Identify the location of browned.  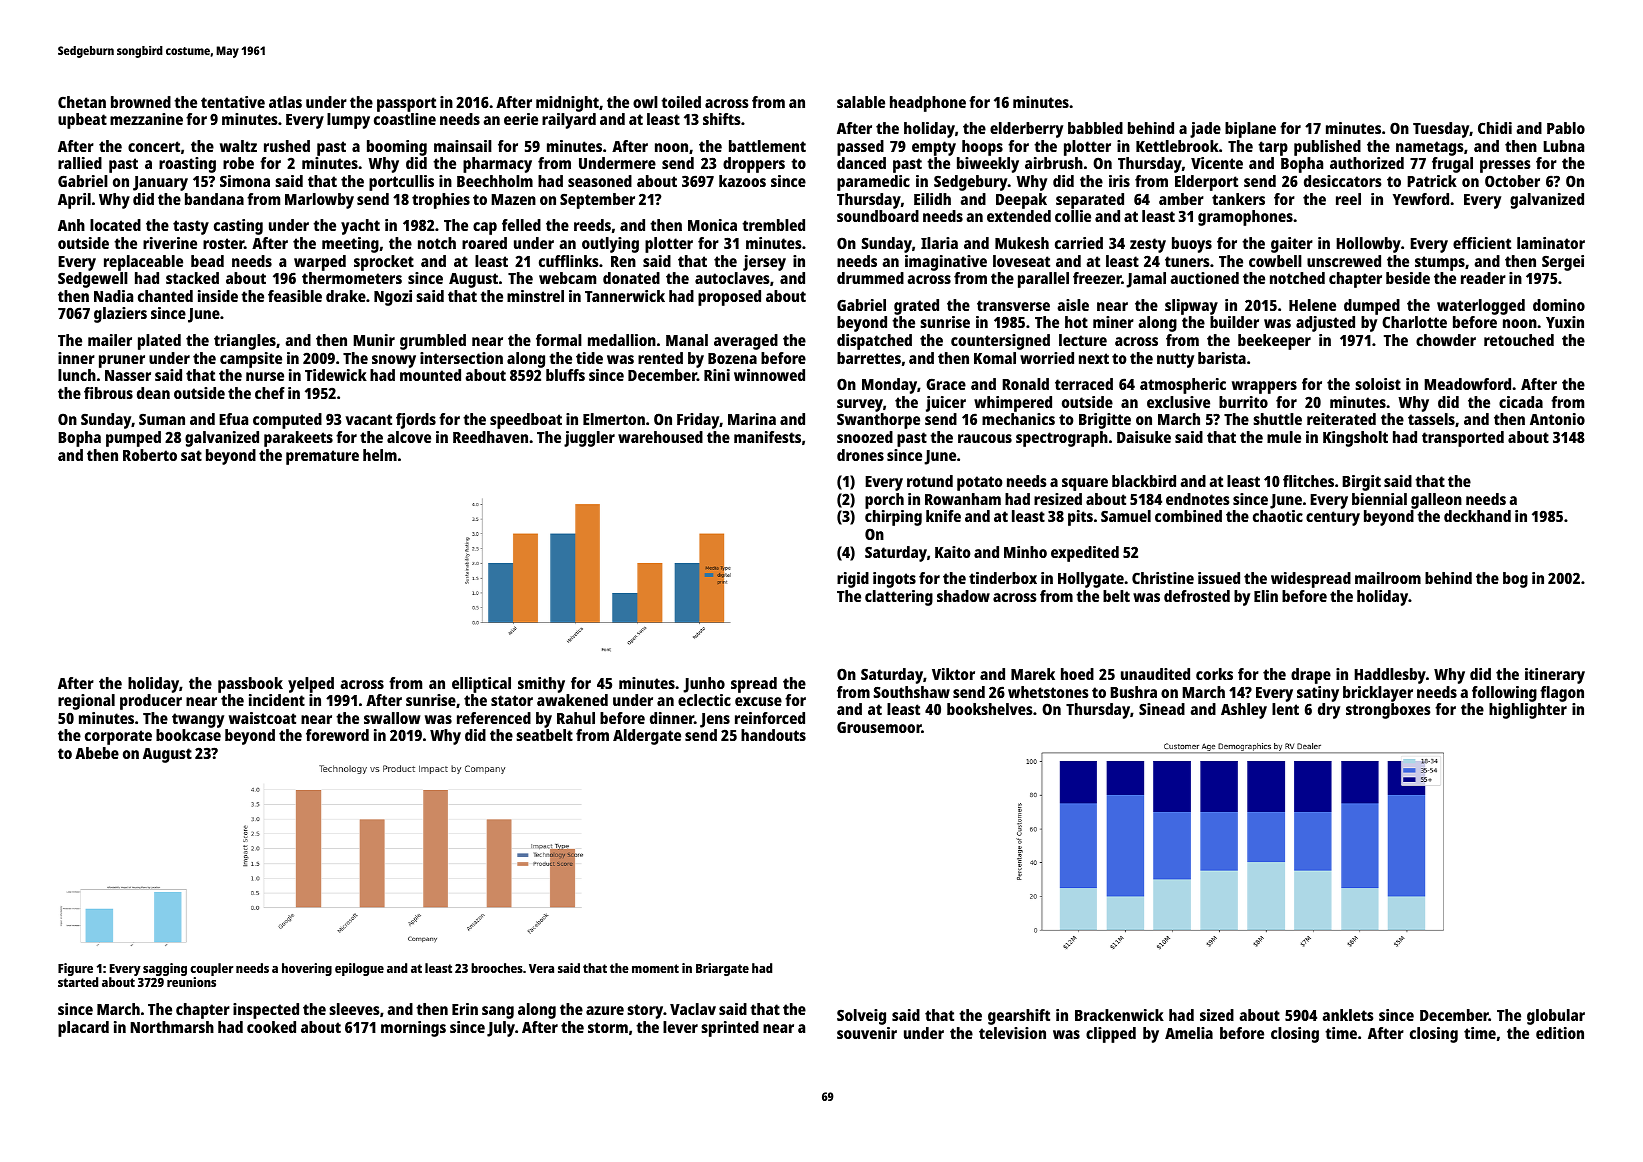
(141, 102).
